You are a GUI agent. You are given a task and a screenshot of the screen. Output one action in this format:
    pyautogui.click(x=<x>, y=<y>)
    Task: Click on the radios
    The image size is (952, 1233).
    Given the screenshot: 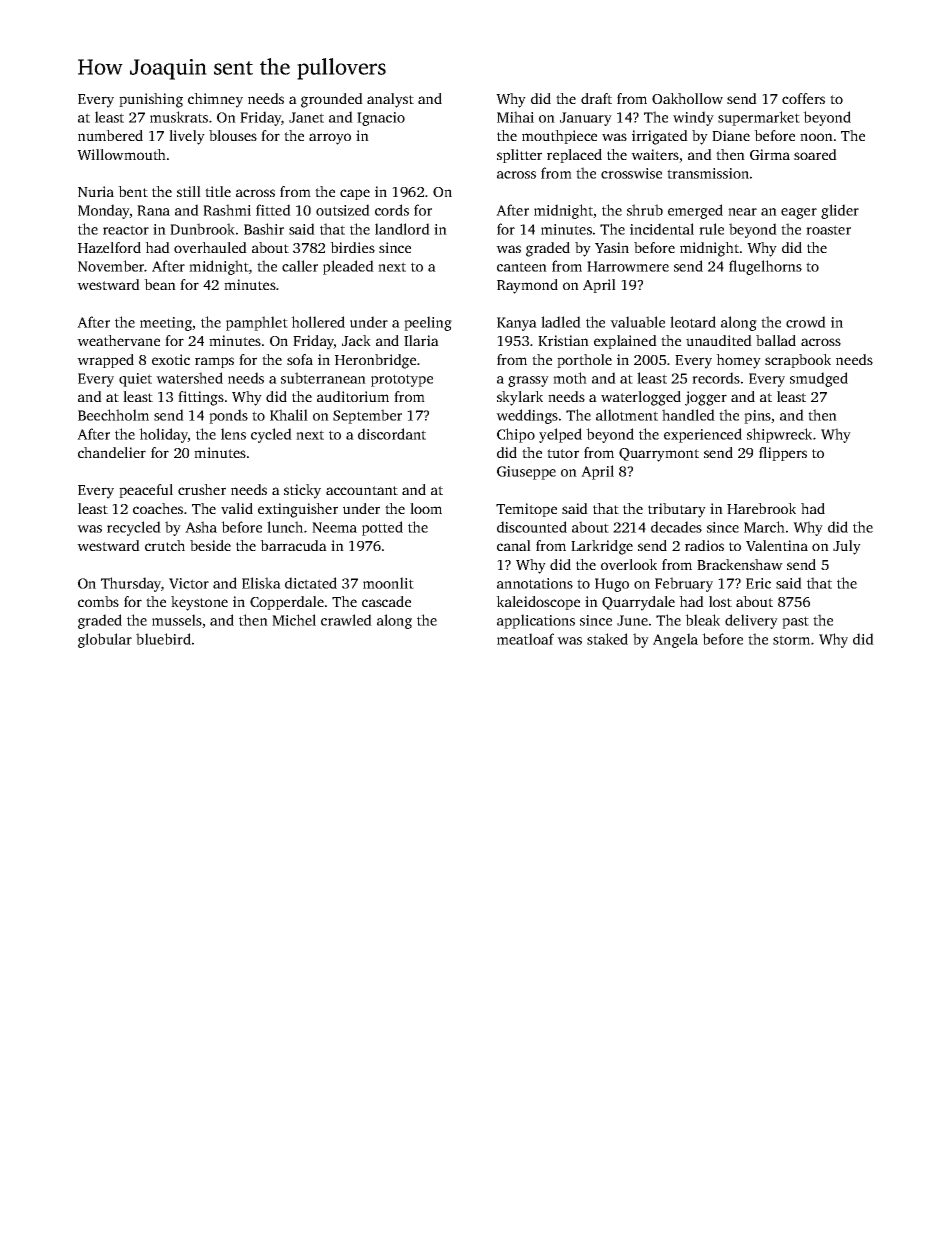 What is the action you would take?
    pyautogui.click(x=704, y=545)
